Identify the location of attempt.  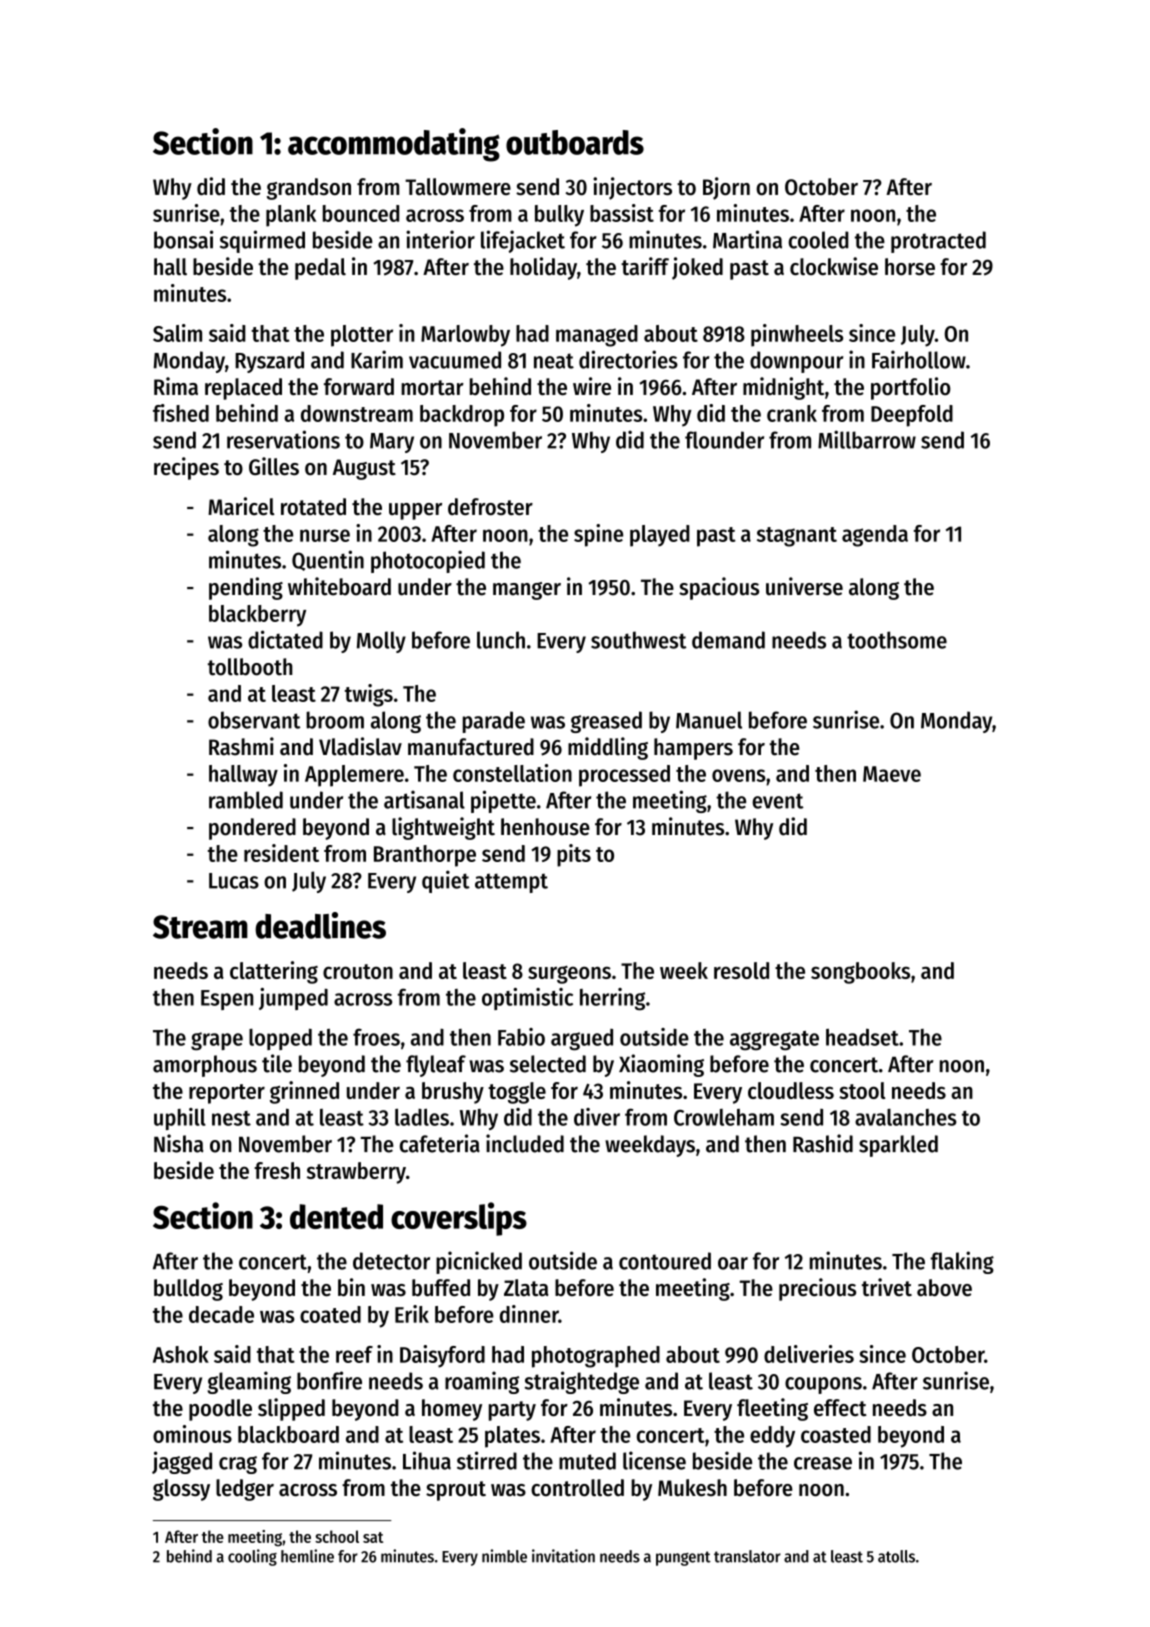
(511, 883).
